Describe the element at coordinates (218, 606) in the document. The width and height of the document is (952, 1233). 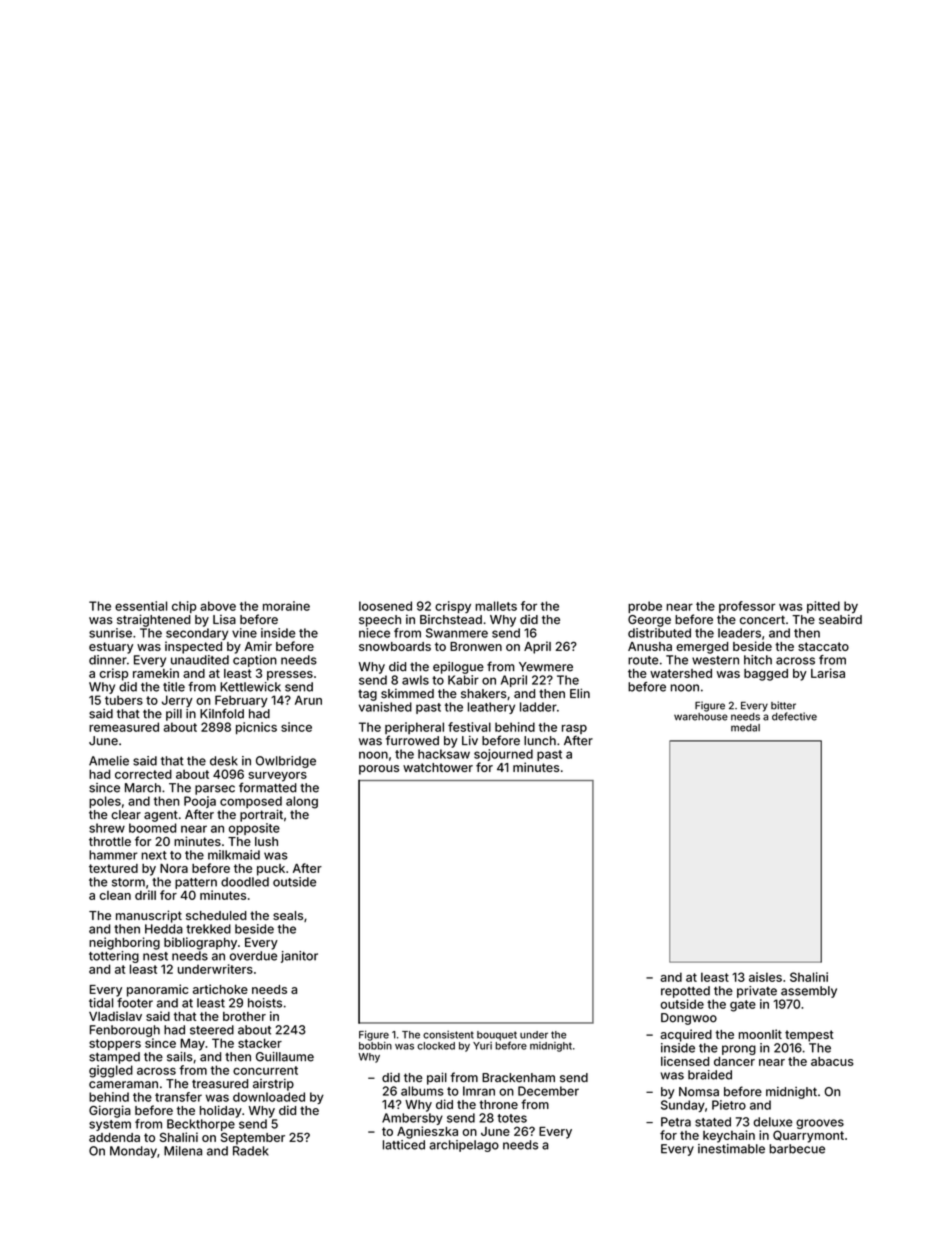
I see `above` at that location.
